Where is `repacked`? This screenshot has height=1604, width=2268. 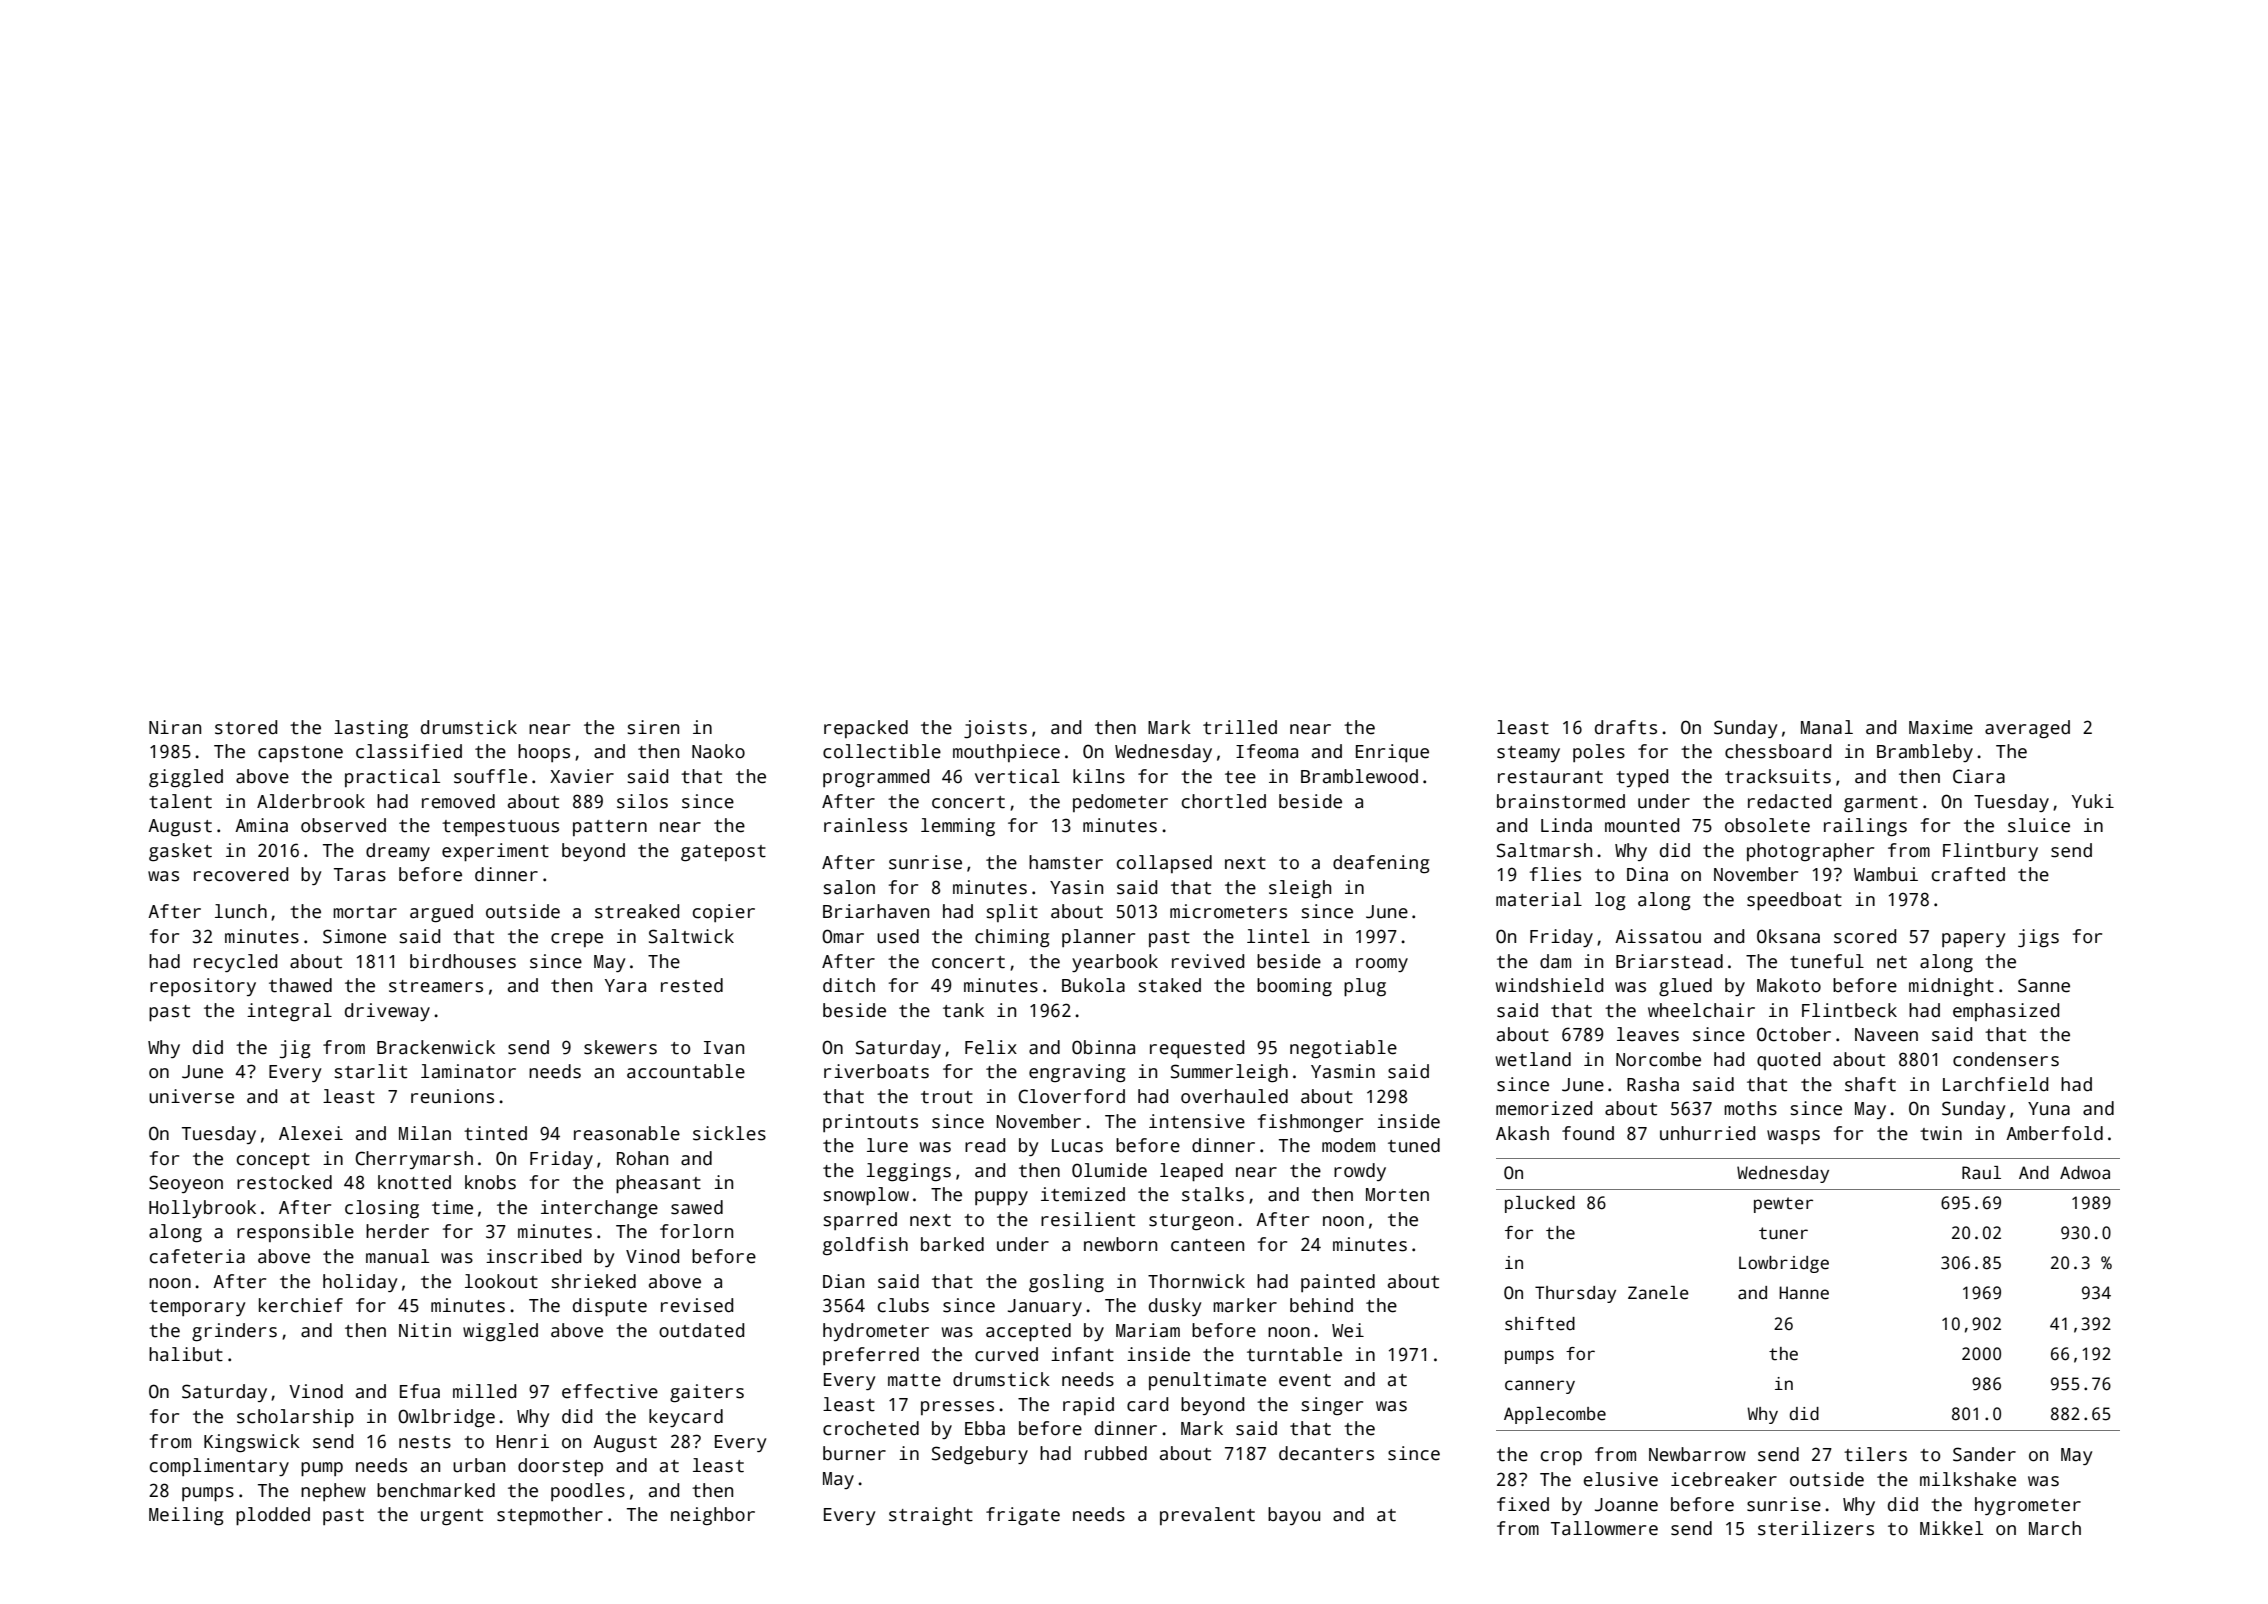 repacked is located at coordinates (866, 729).
